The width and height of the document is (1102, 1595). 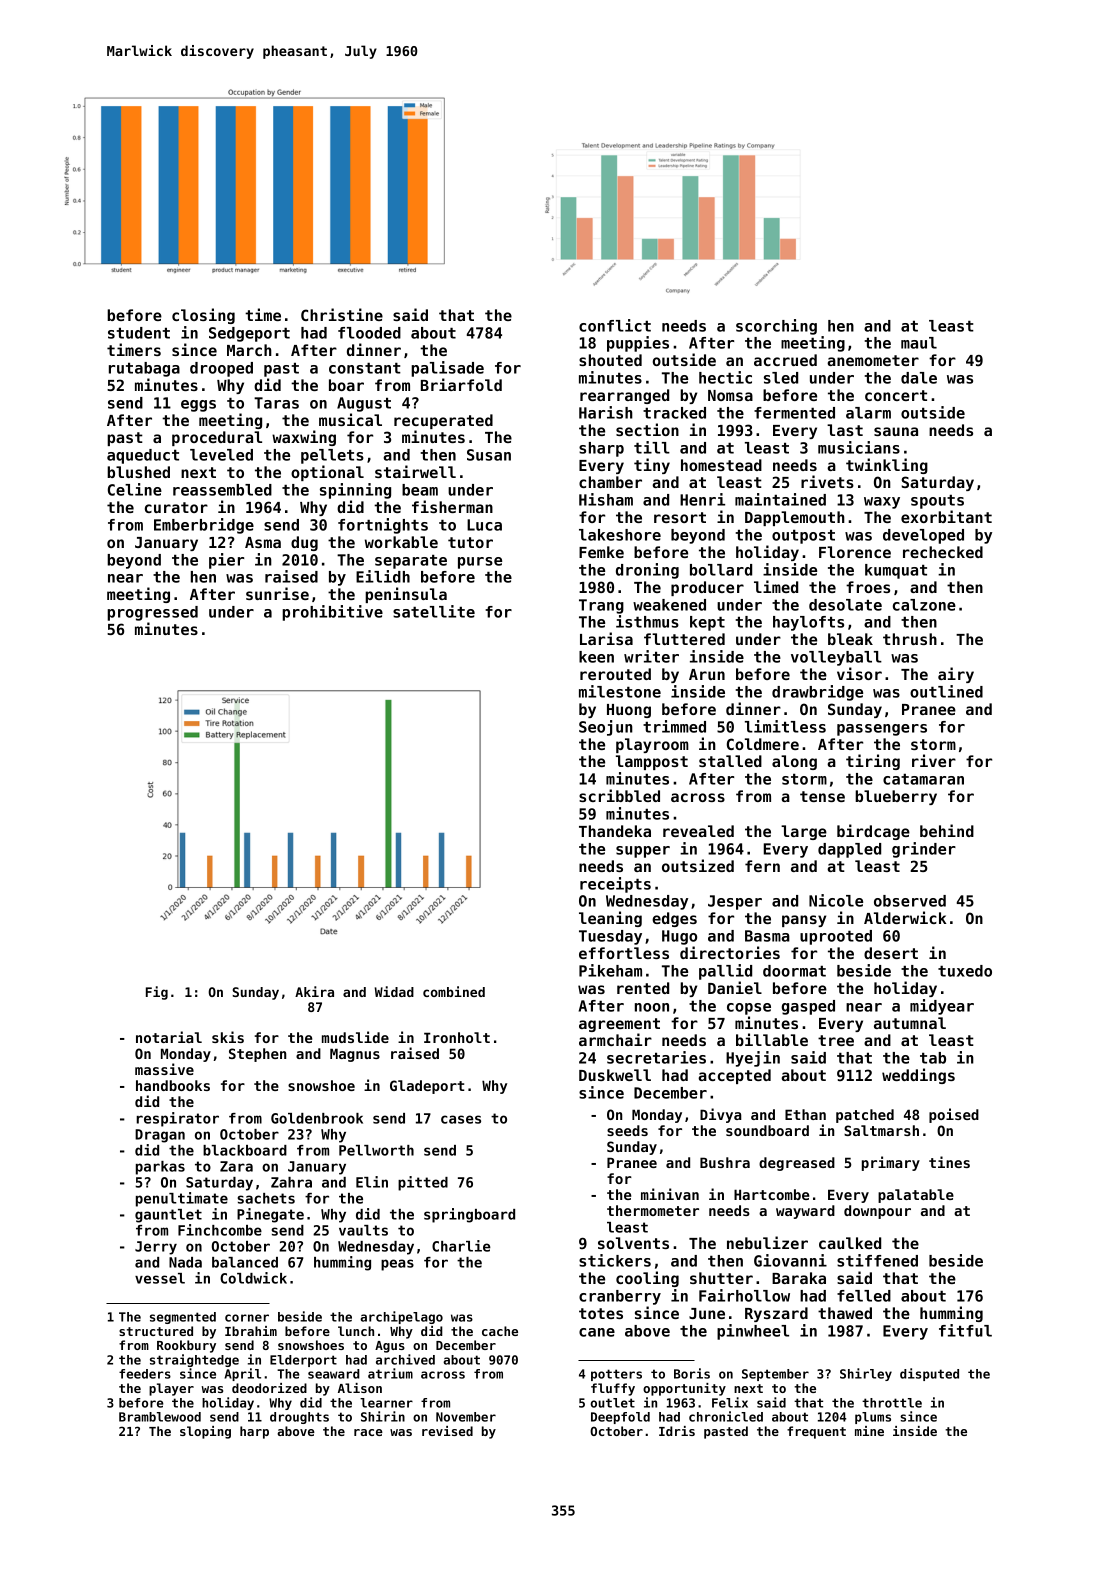 What do you see at coordinates (342, 314) in the document?
I see `Christine` at bounding box center [342, 314].
